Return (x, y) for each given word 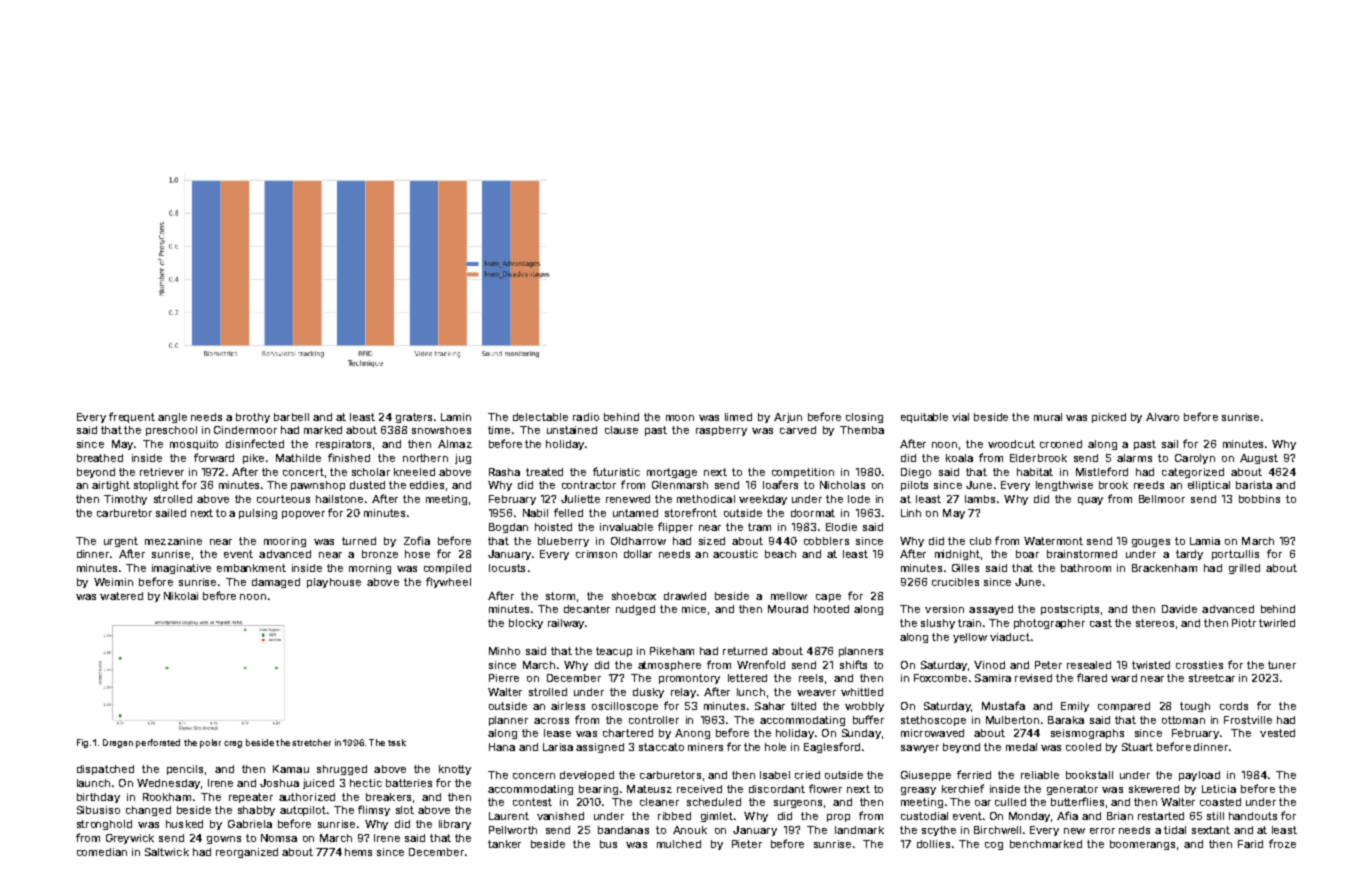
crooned (1061, 444)
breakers (388, 797)
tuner (1282, 665)
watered (121, 596)
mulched (679, 844)
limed (738, 417)
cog (994, 846)
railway (566, 624)
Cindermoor (245, 430)
